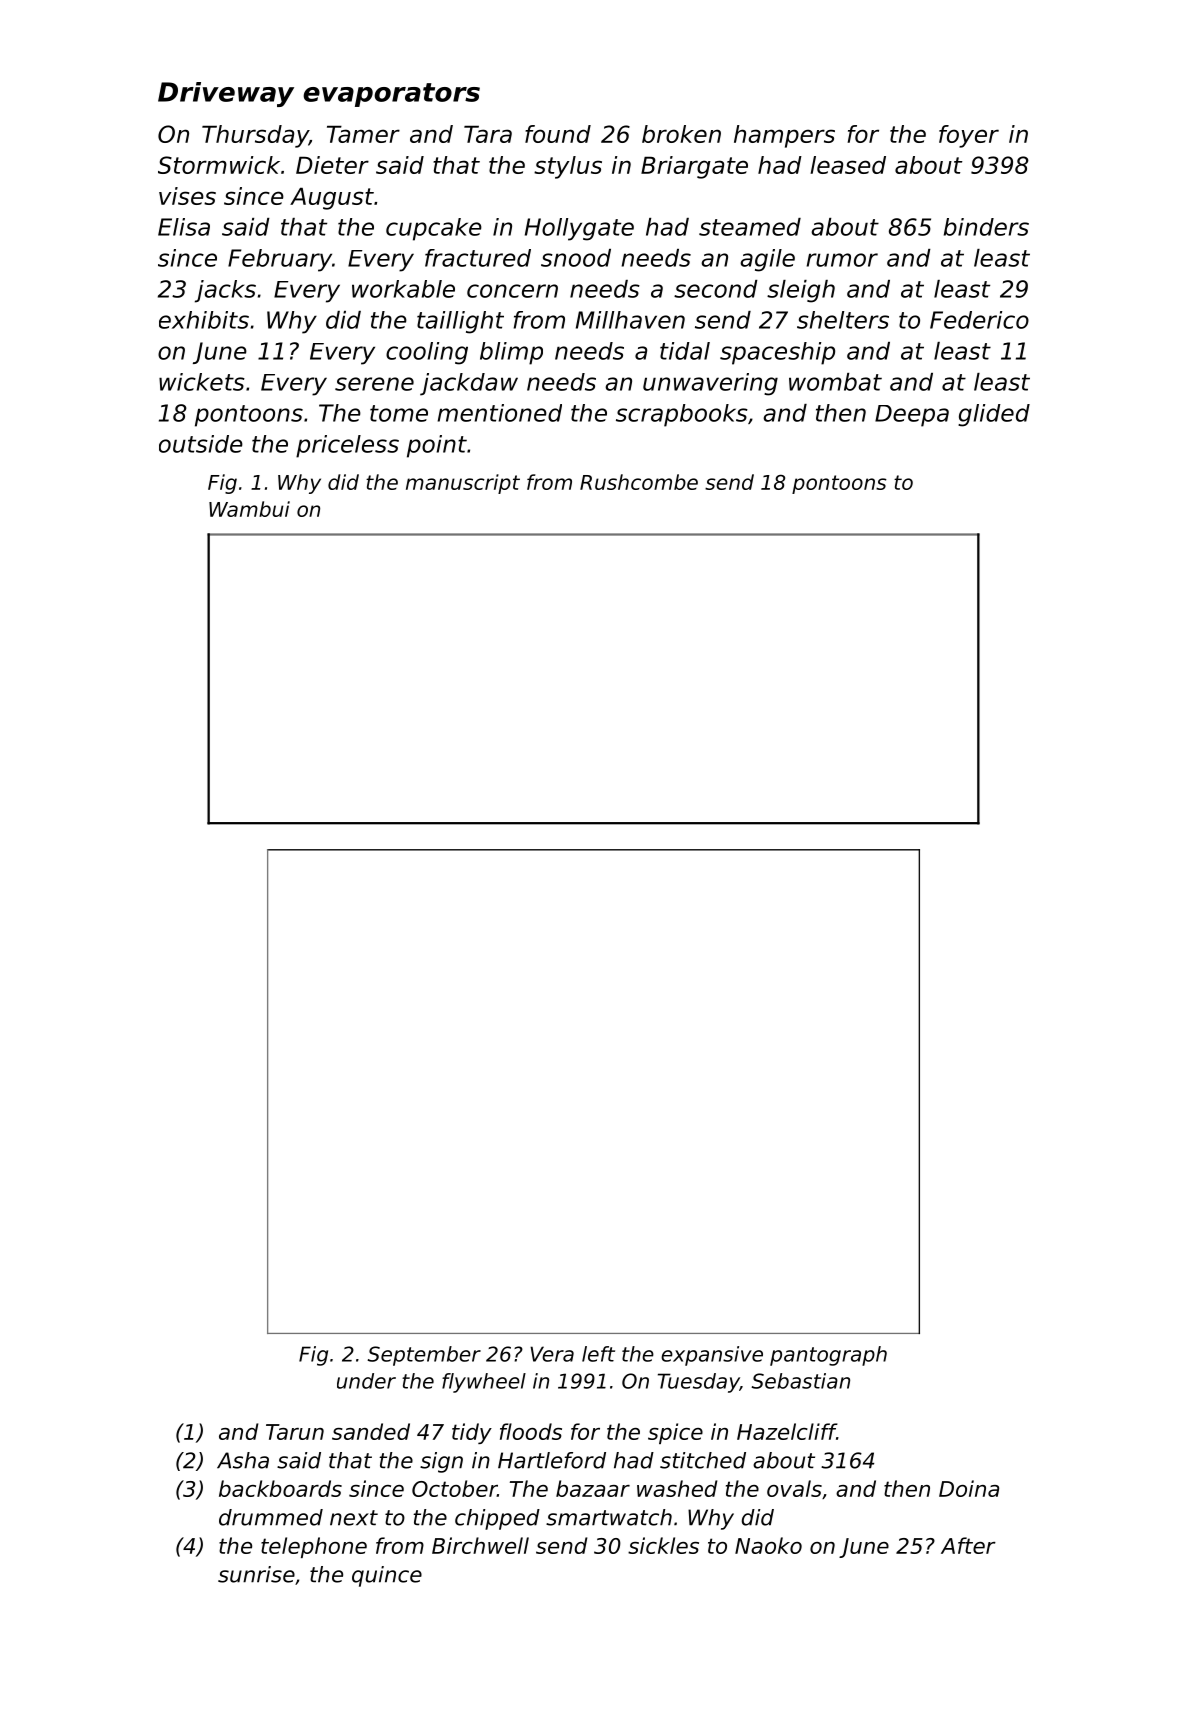 This screenshot has height=1719, width=1187. Describe the element at coordinates (366, 1381) in the screenshot. I see `under` at that location.
